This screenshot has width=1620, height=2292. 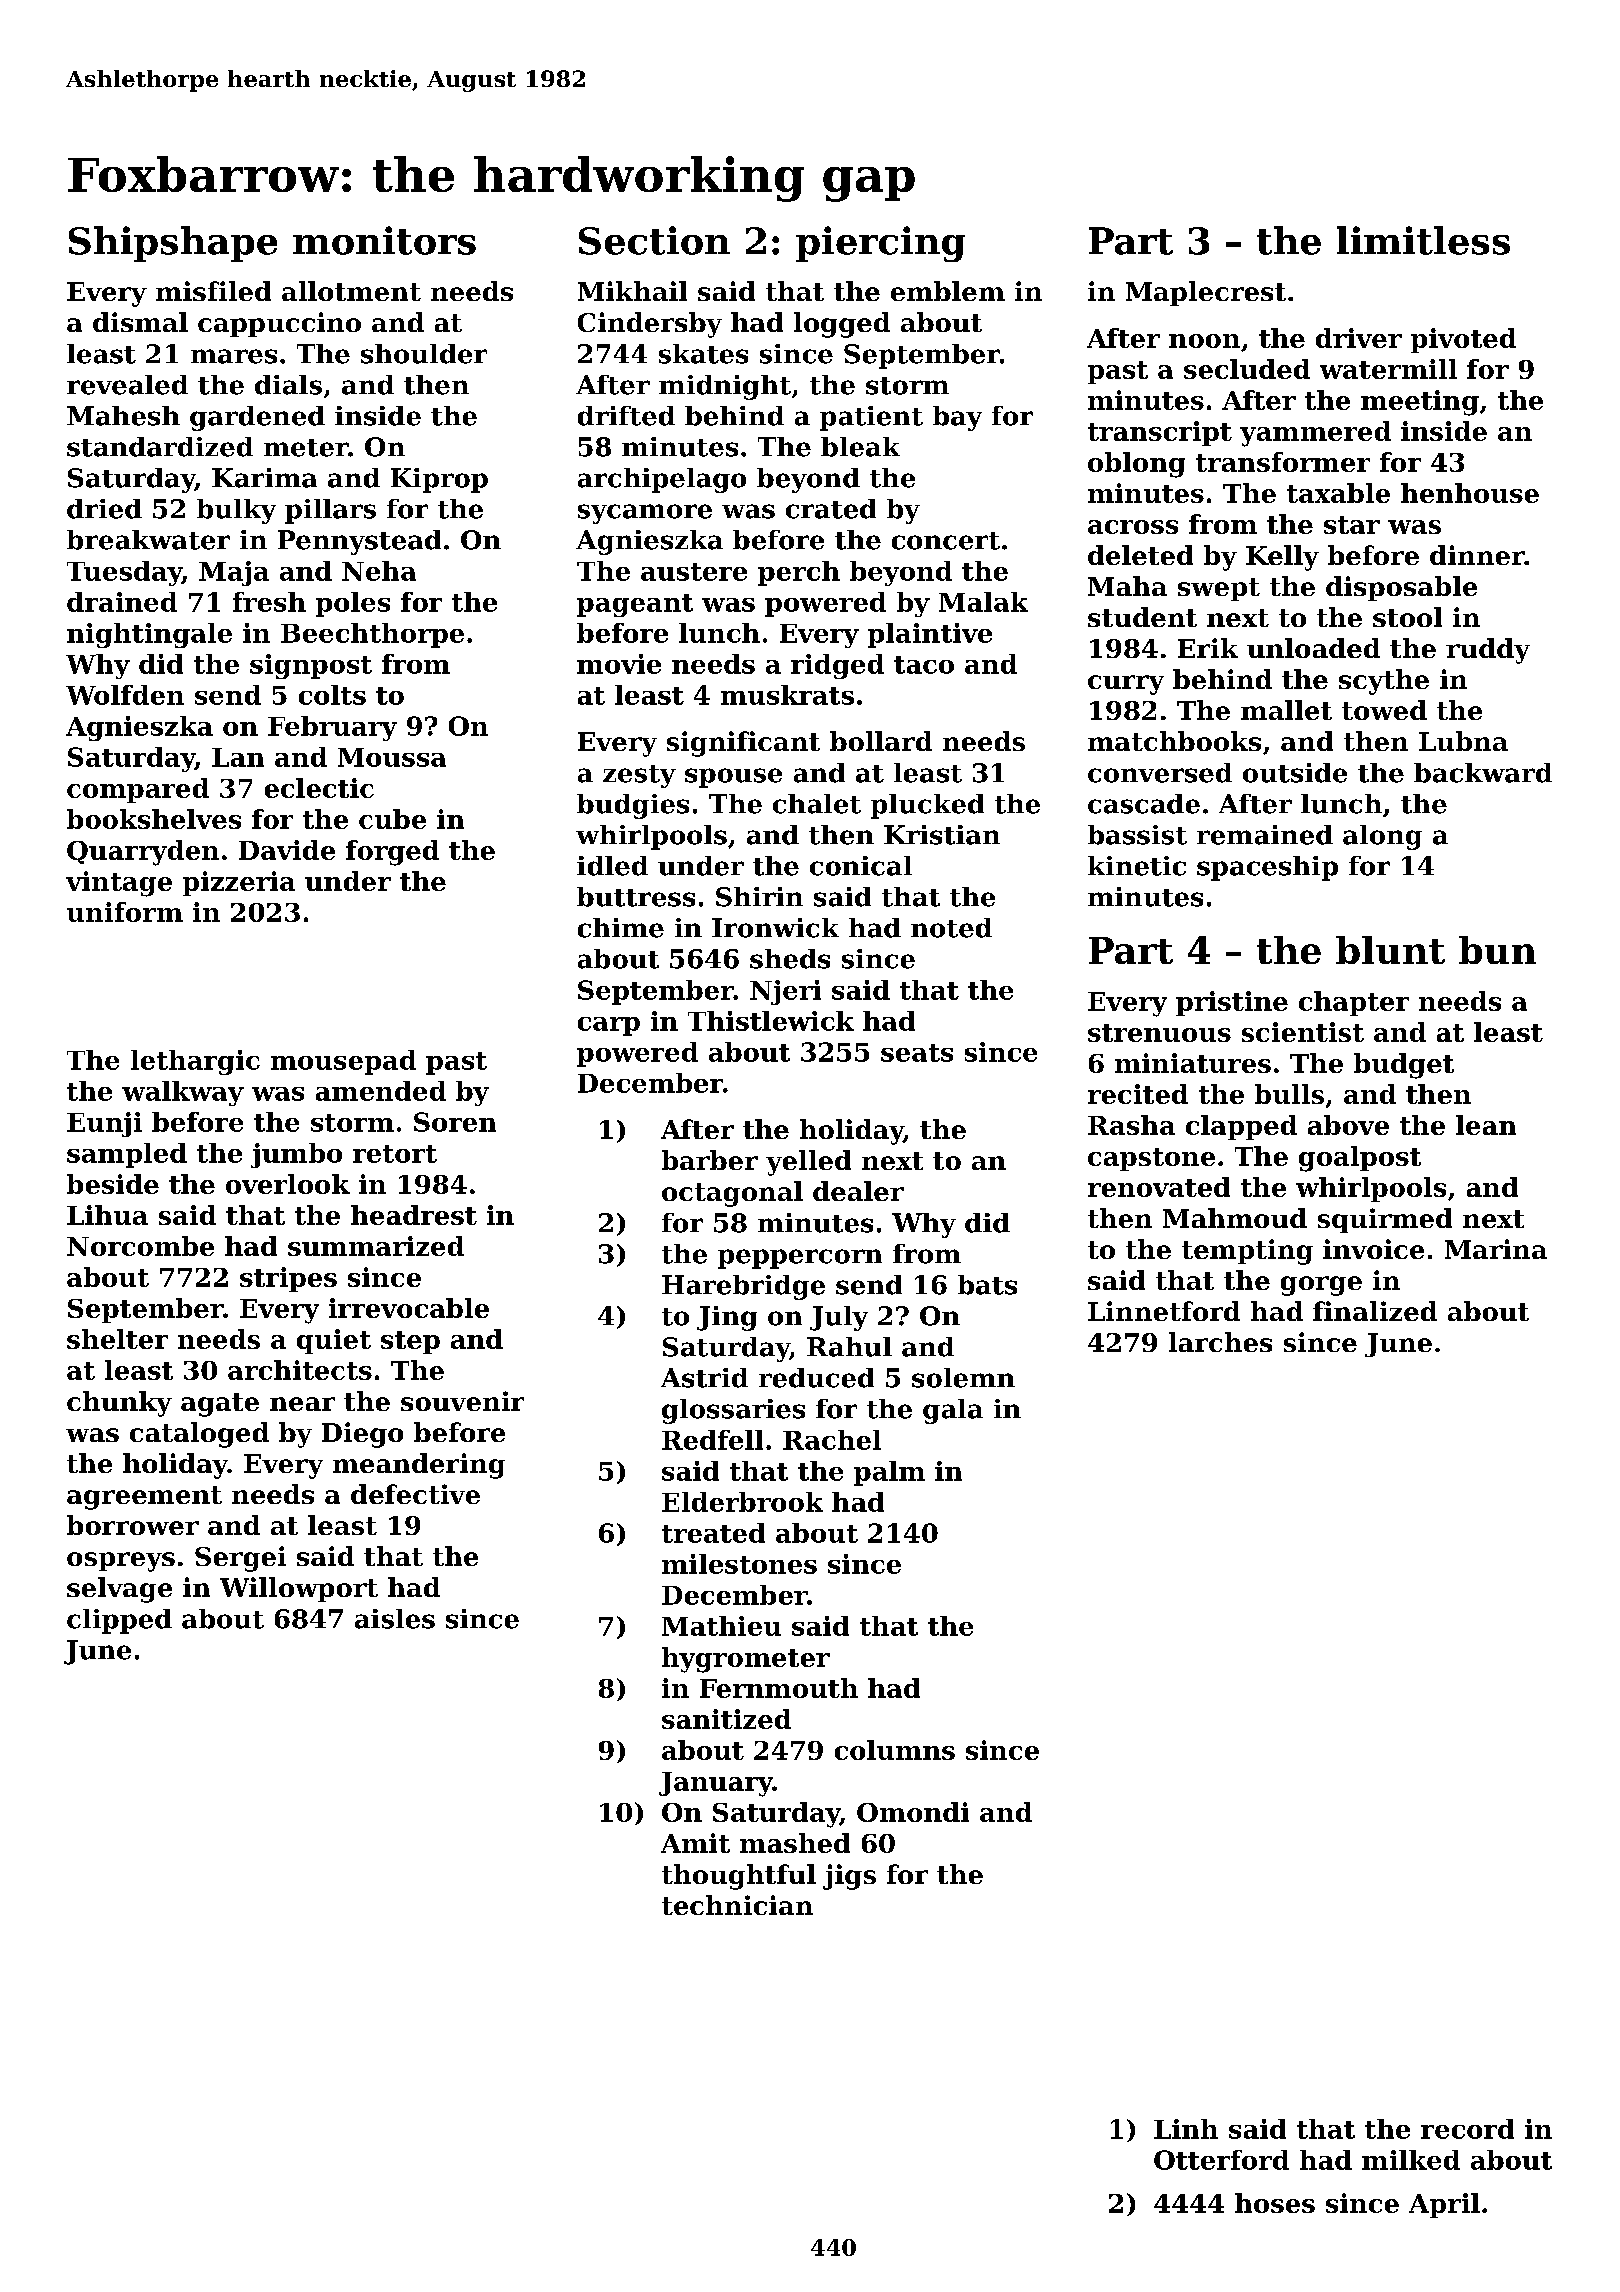 I want to click on monitors, so click(x=384, y=240).
